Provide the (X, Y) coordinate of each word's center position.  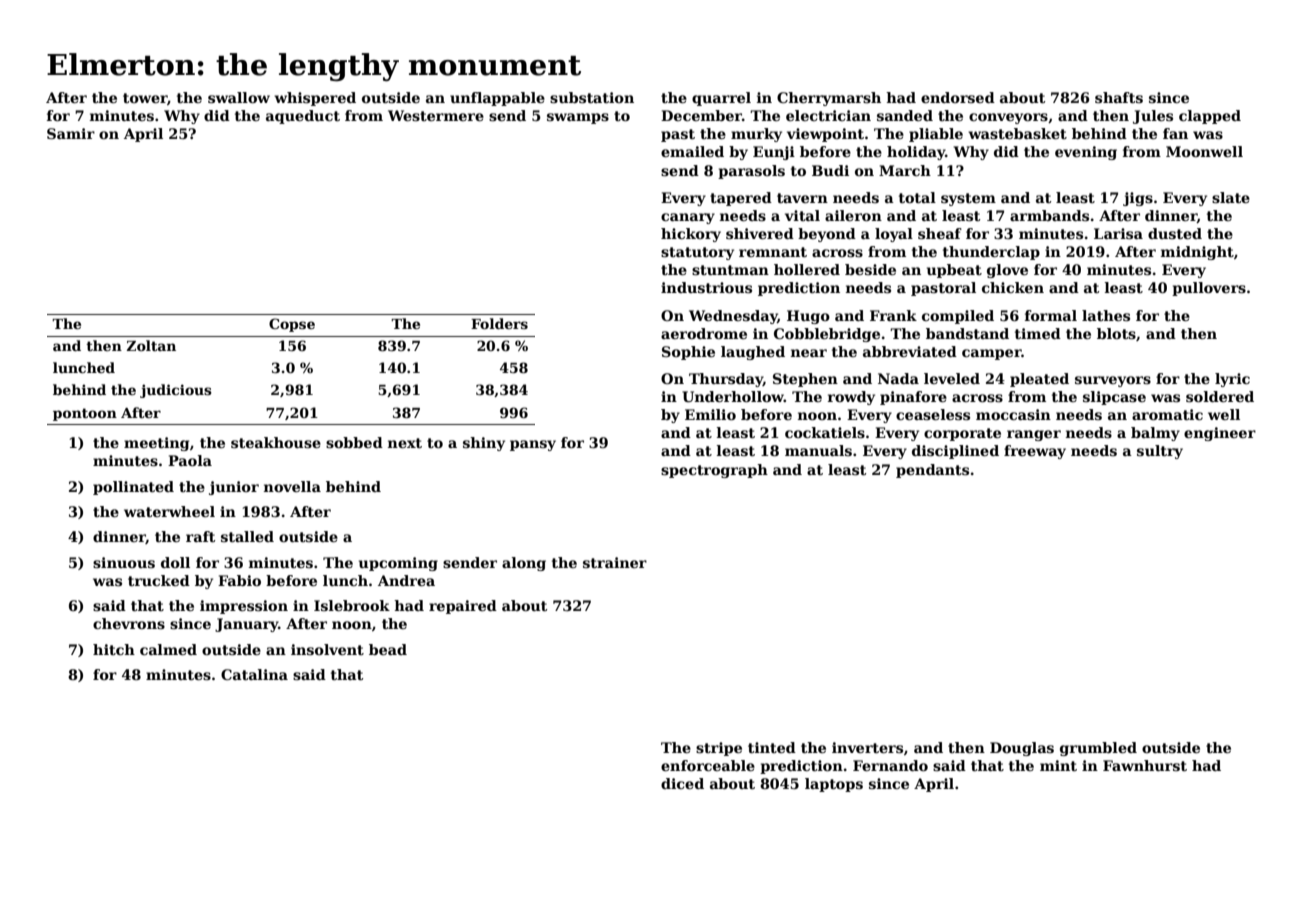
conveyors (1008, 118)
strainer (615, 562)
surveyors (1113, 381)
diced (682, 783)
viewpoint (825, 135)
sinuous (124, 562)
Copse (292, 325)
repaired (463, 607)
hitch (114, 649)
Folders (499, 323)
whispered (315, 99)
